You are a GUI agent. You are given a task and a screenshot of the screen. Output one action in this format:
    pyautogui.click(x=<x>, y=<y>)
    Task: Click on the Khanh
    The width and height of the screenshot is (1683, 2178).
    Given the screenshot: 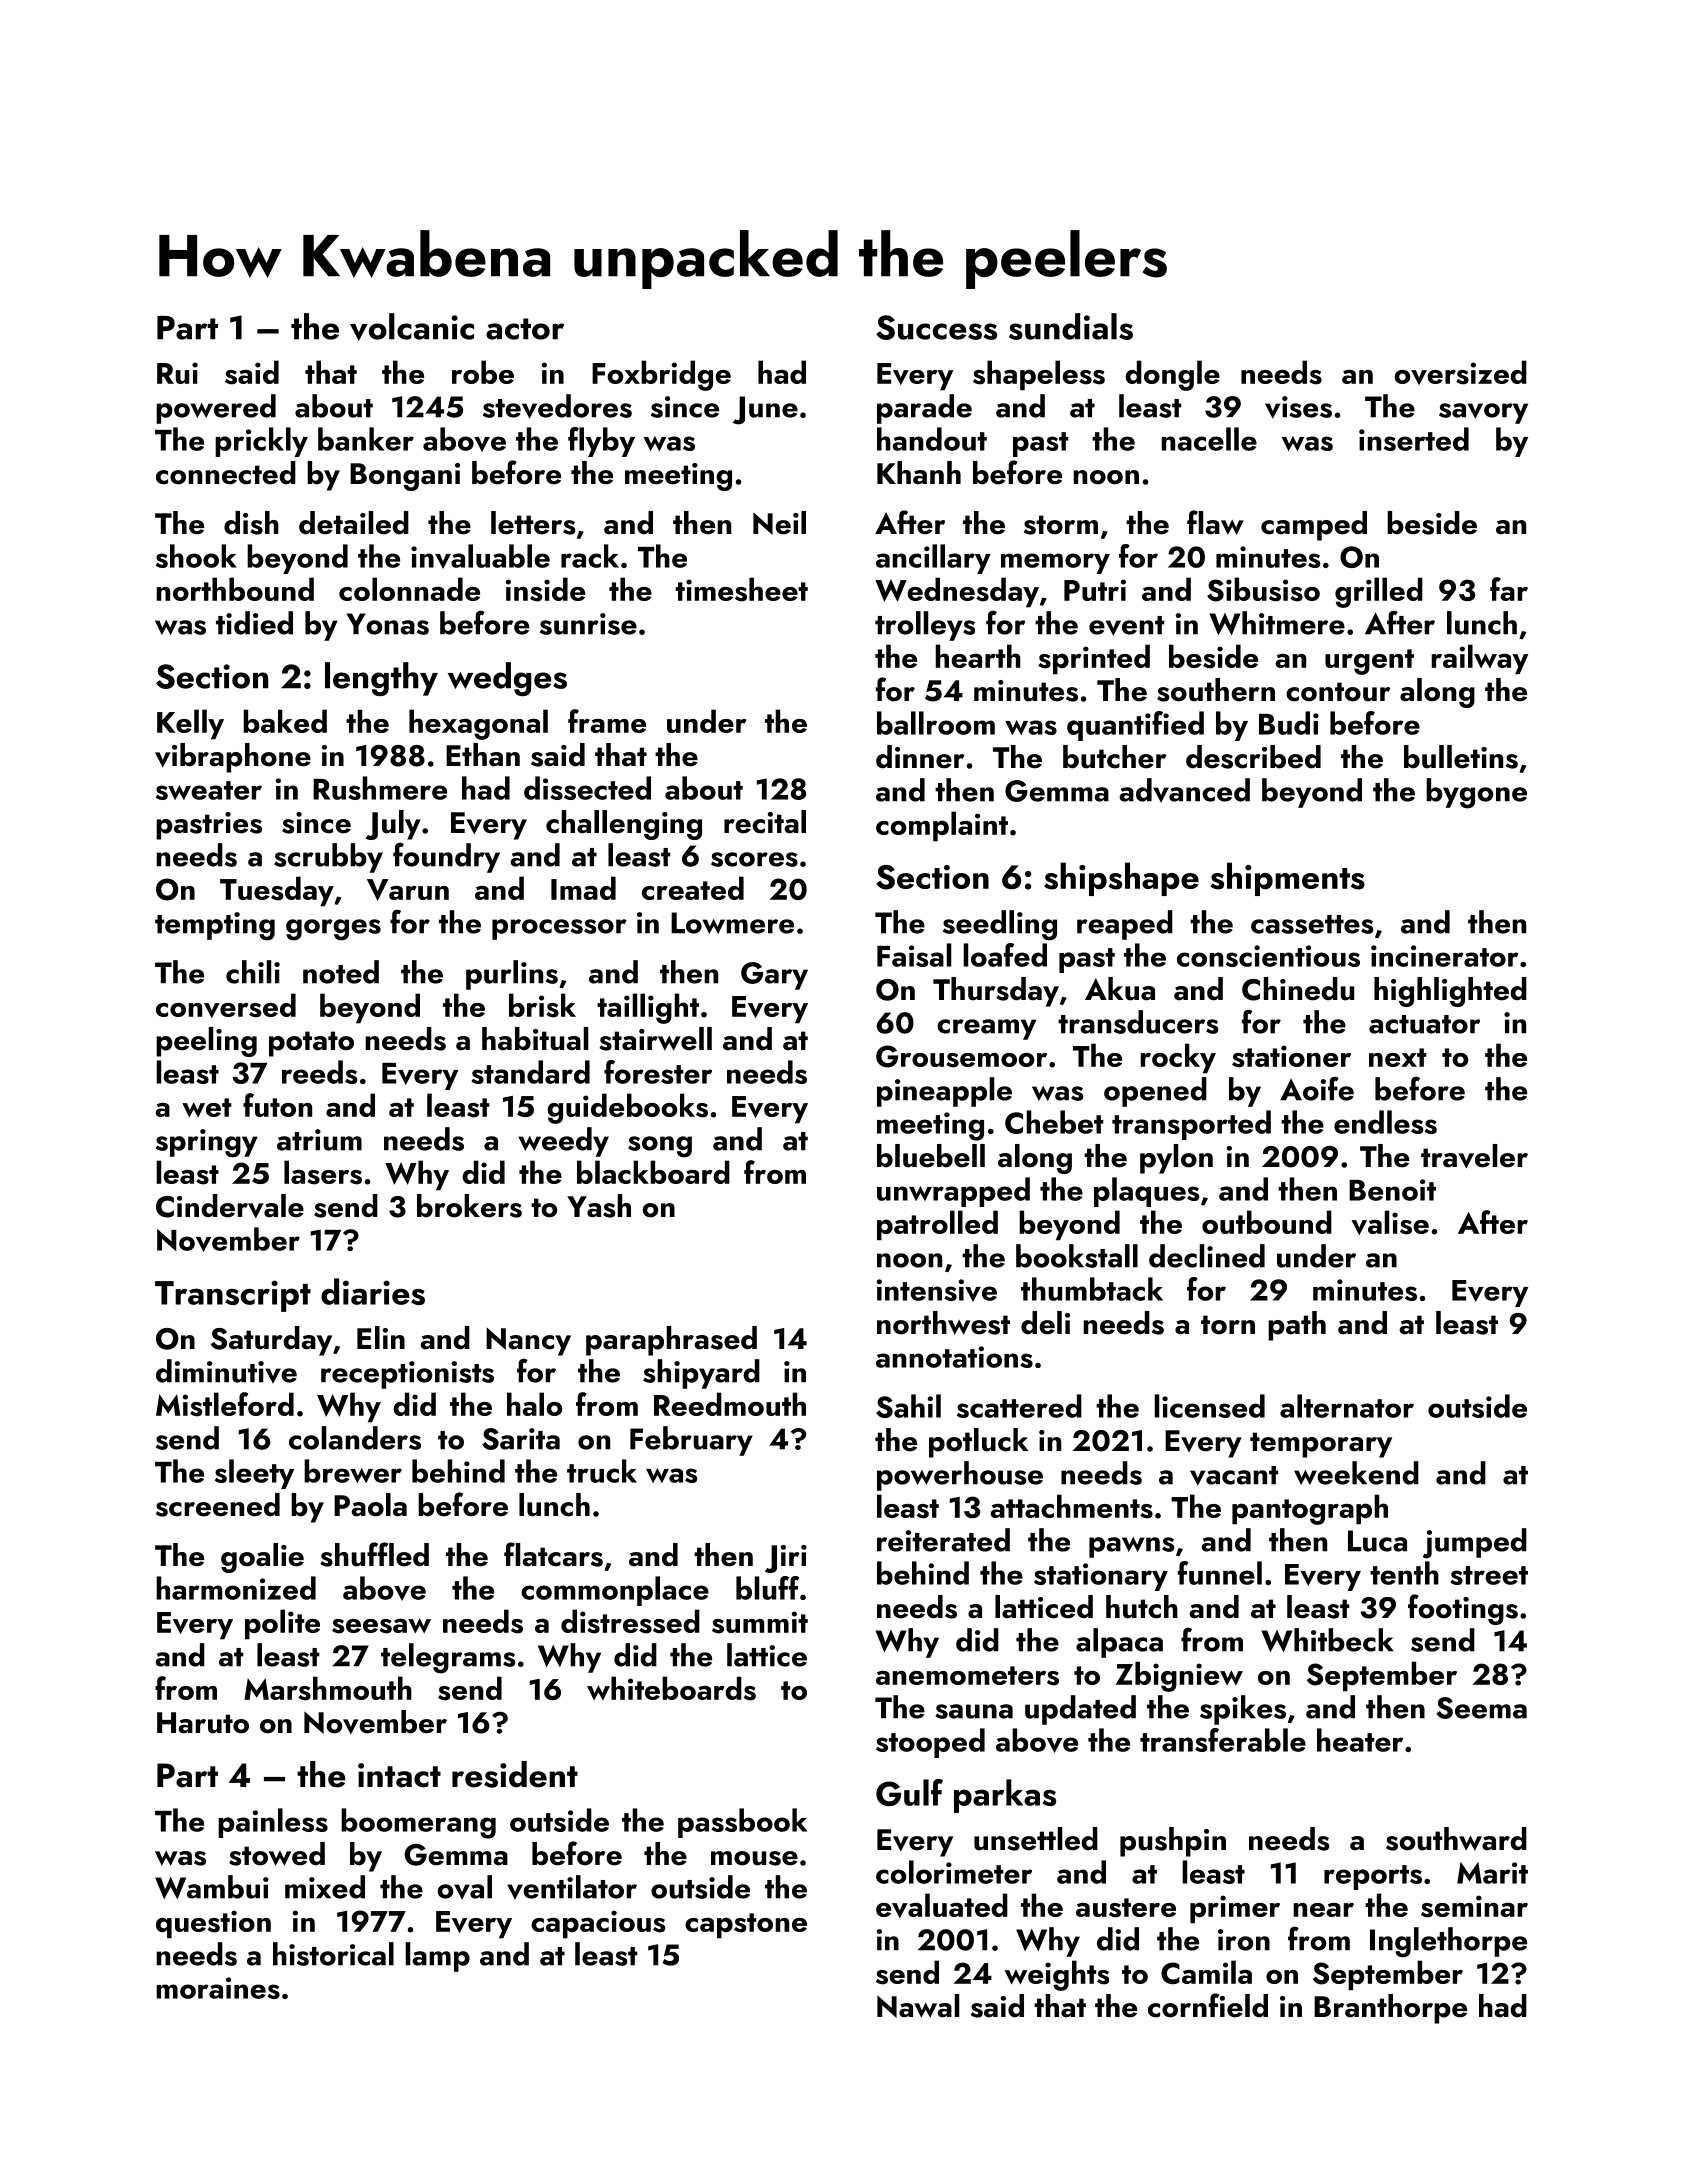 What is the action you would take?
    pyautogui.click(x=919, y=473)
